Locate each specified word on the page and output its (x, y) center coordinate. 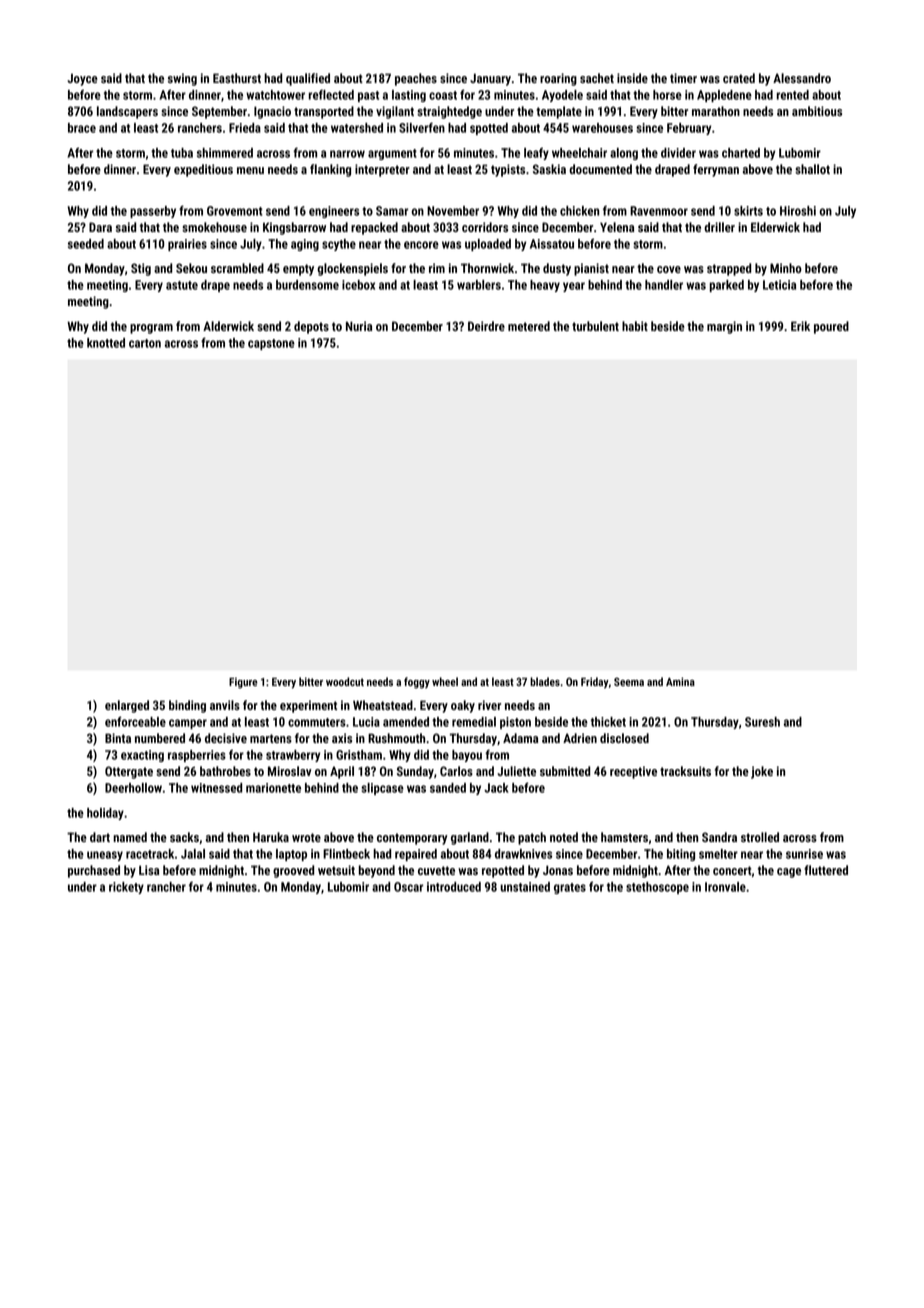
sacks (184, 837)
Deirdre (486, 326)
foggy (417, 683)
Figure (243, 683)
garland (470, 838)
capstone (271, 344)
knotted (106, 343)
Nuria (359, 326)
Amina (680, 681)
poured (831, 327)
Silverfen (422, 127)
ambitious (817, 111)
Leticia (779, 285)
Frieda (245, 128)
